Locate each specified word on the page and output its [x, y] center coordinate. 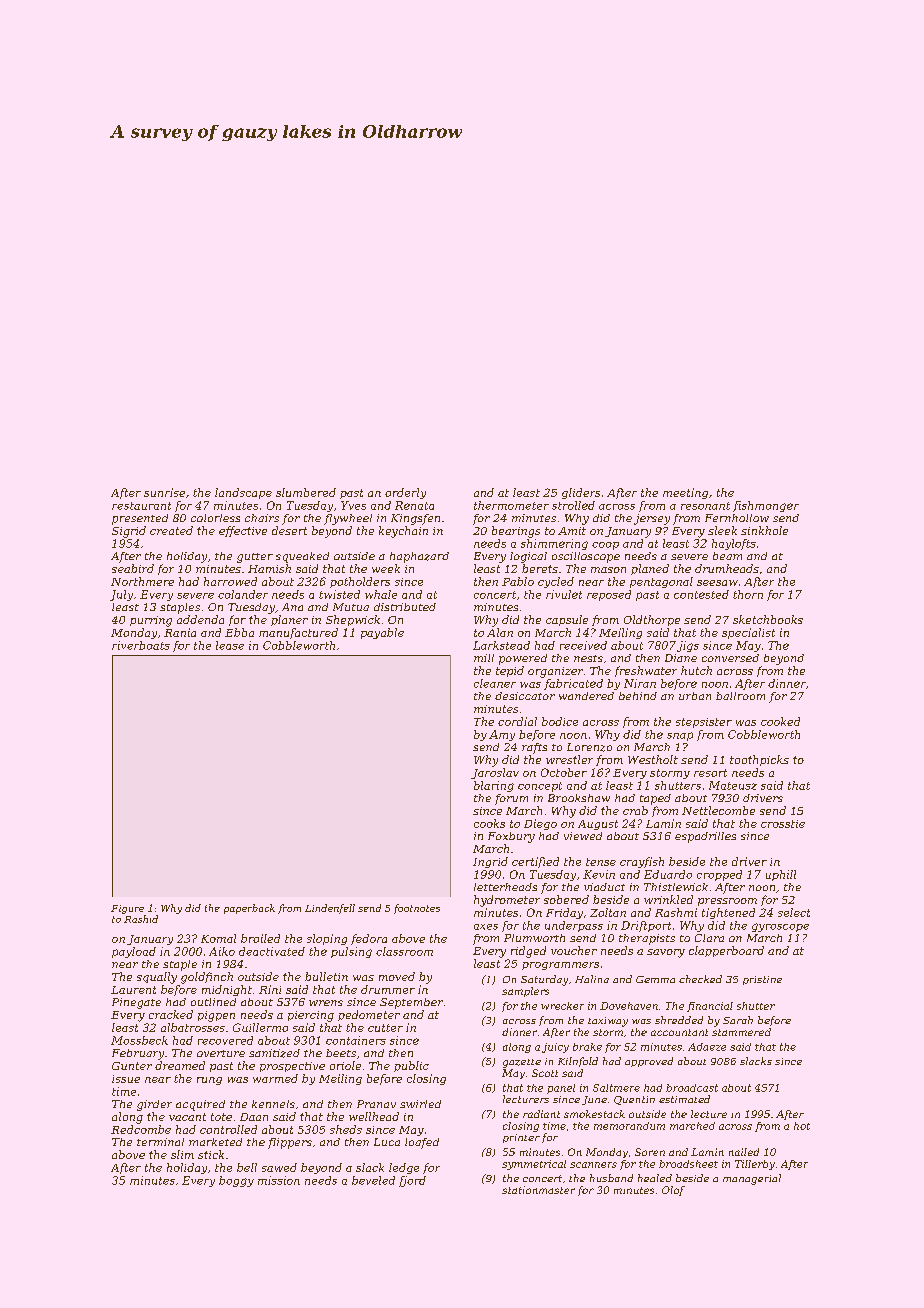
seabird [133, 568]
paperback [249, 909]
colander [243, 594]
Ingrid [490, 862]
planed [650, 569]
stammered [741, 1032]
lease [230, 645]
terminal [160, 1142]
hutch [696, 670]
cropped [719, 875]
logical [528, 557]
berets [540, 568]
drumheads [727, 568]
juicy [555, 1048]
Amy [502, 735]
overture [221, 1053]
